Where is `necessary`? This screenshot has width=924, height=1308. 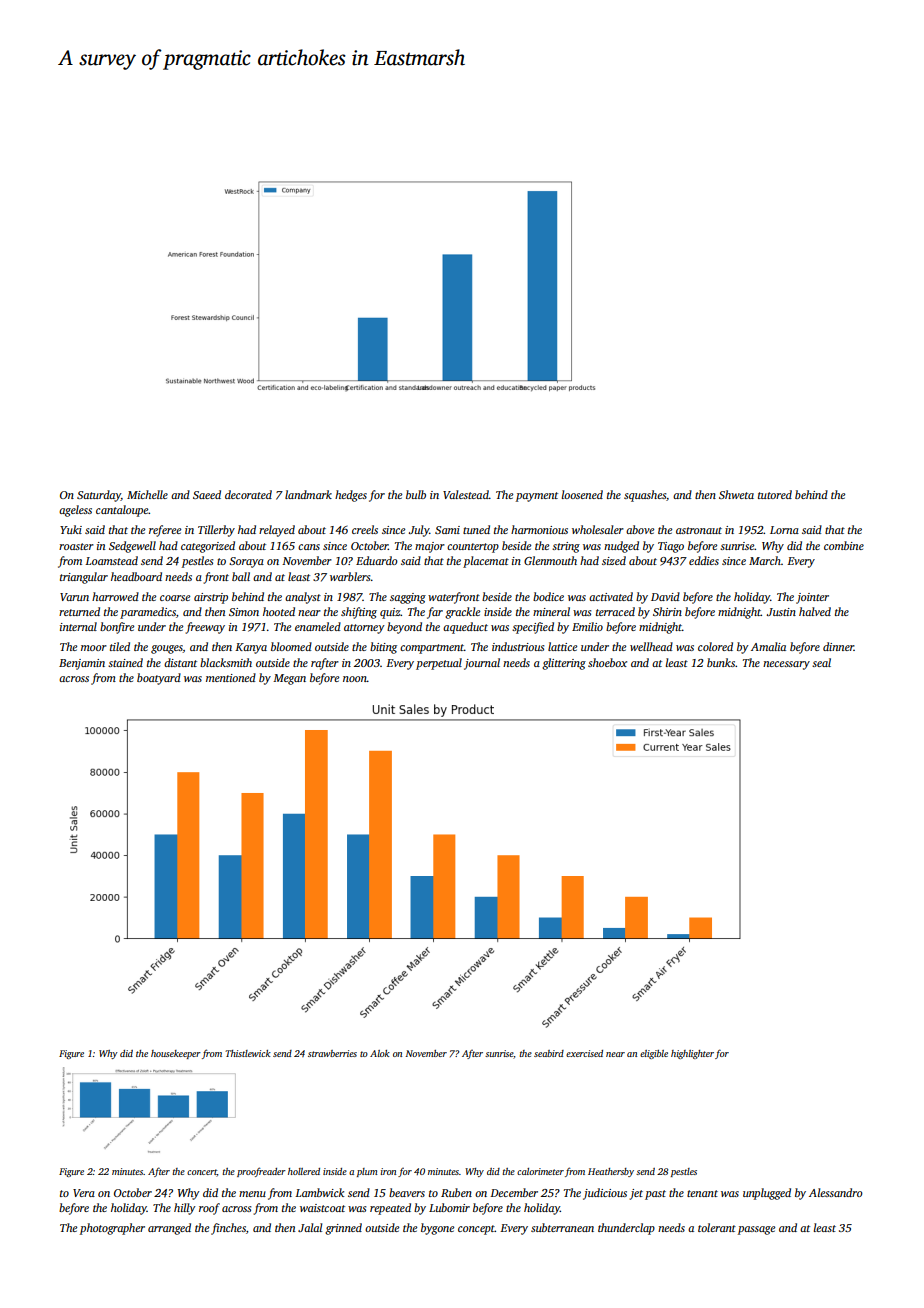
necessary is located at coordinates (786, 665).
